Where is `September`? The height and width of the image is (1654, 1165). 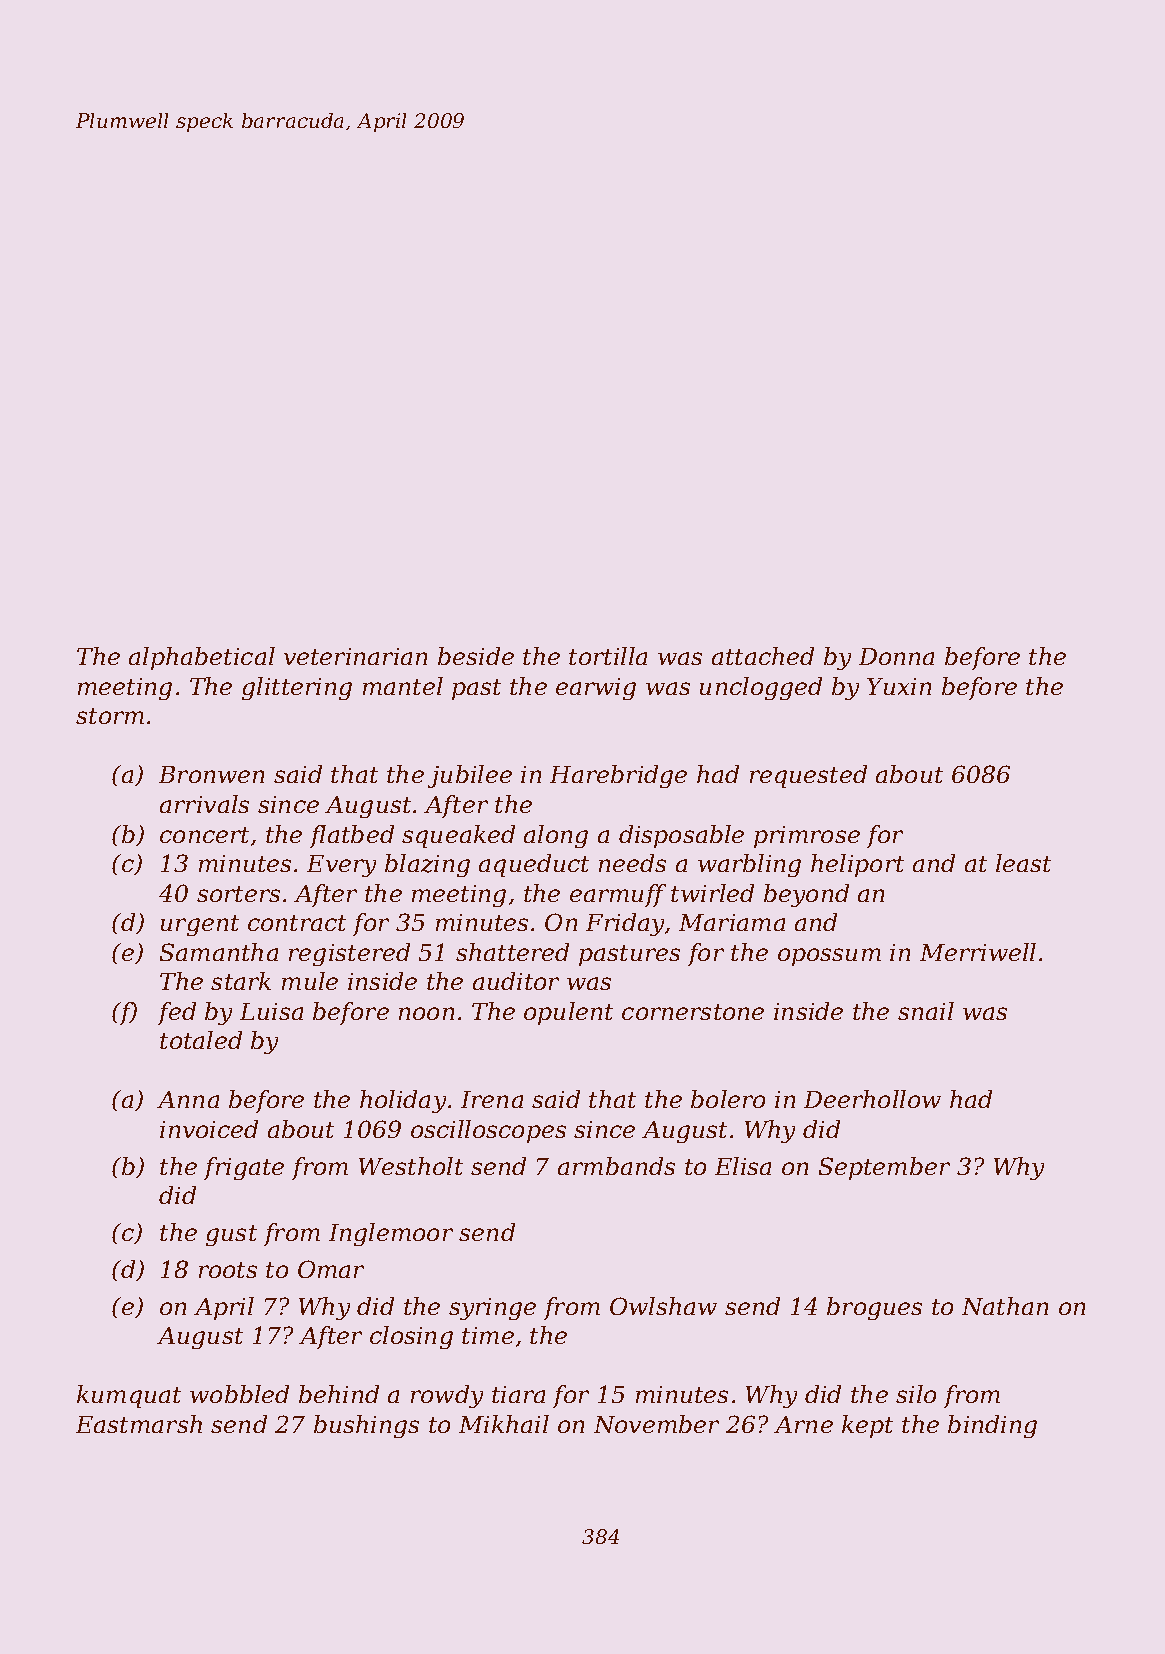
September is located at coordinates (884, 1168).
